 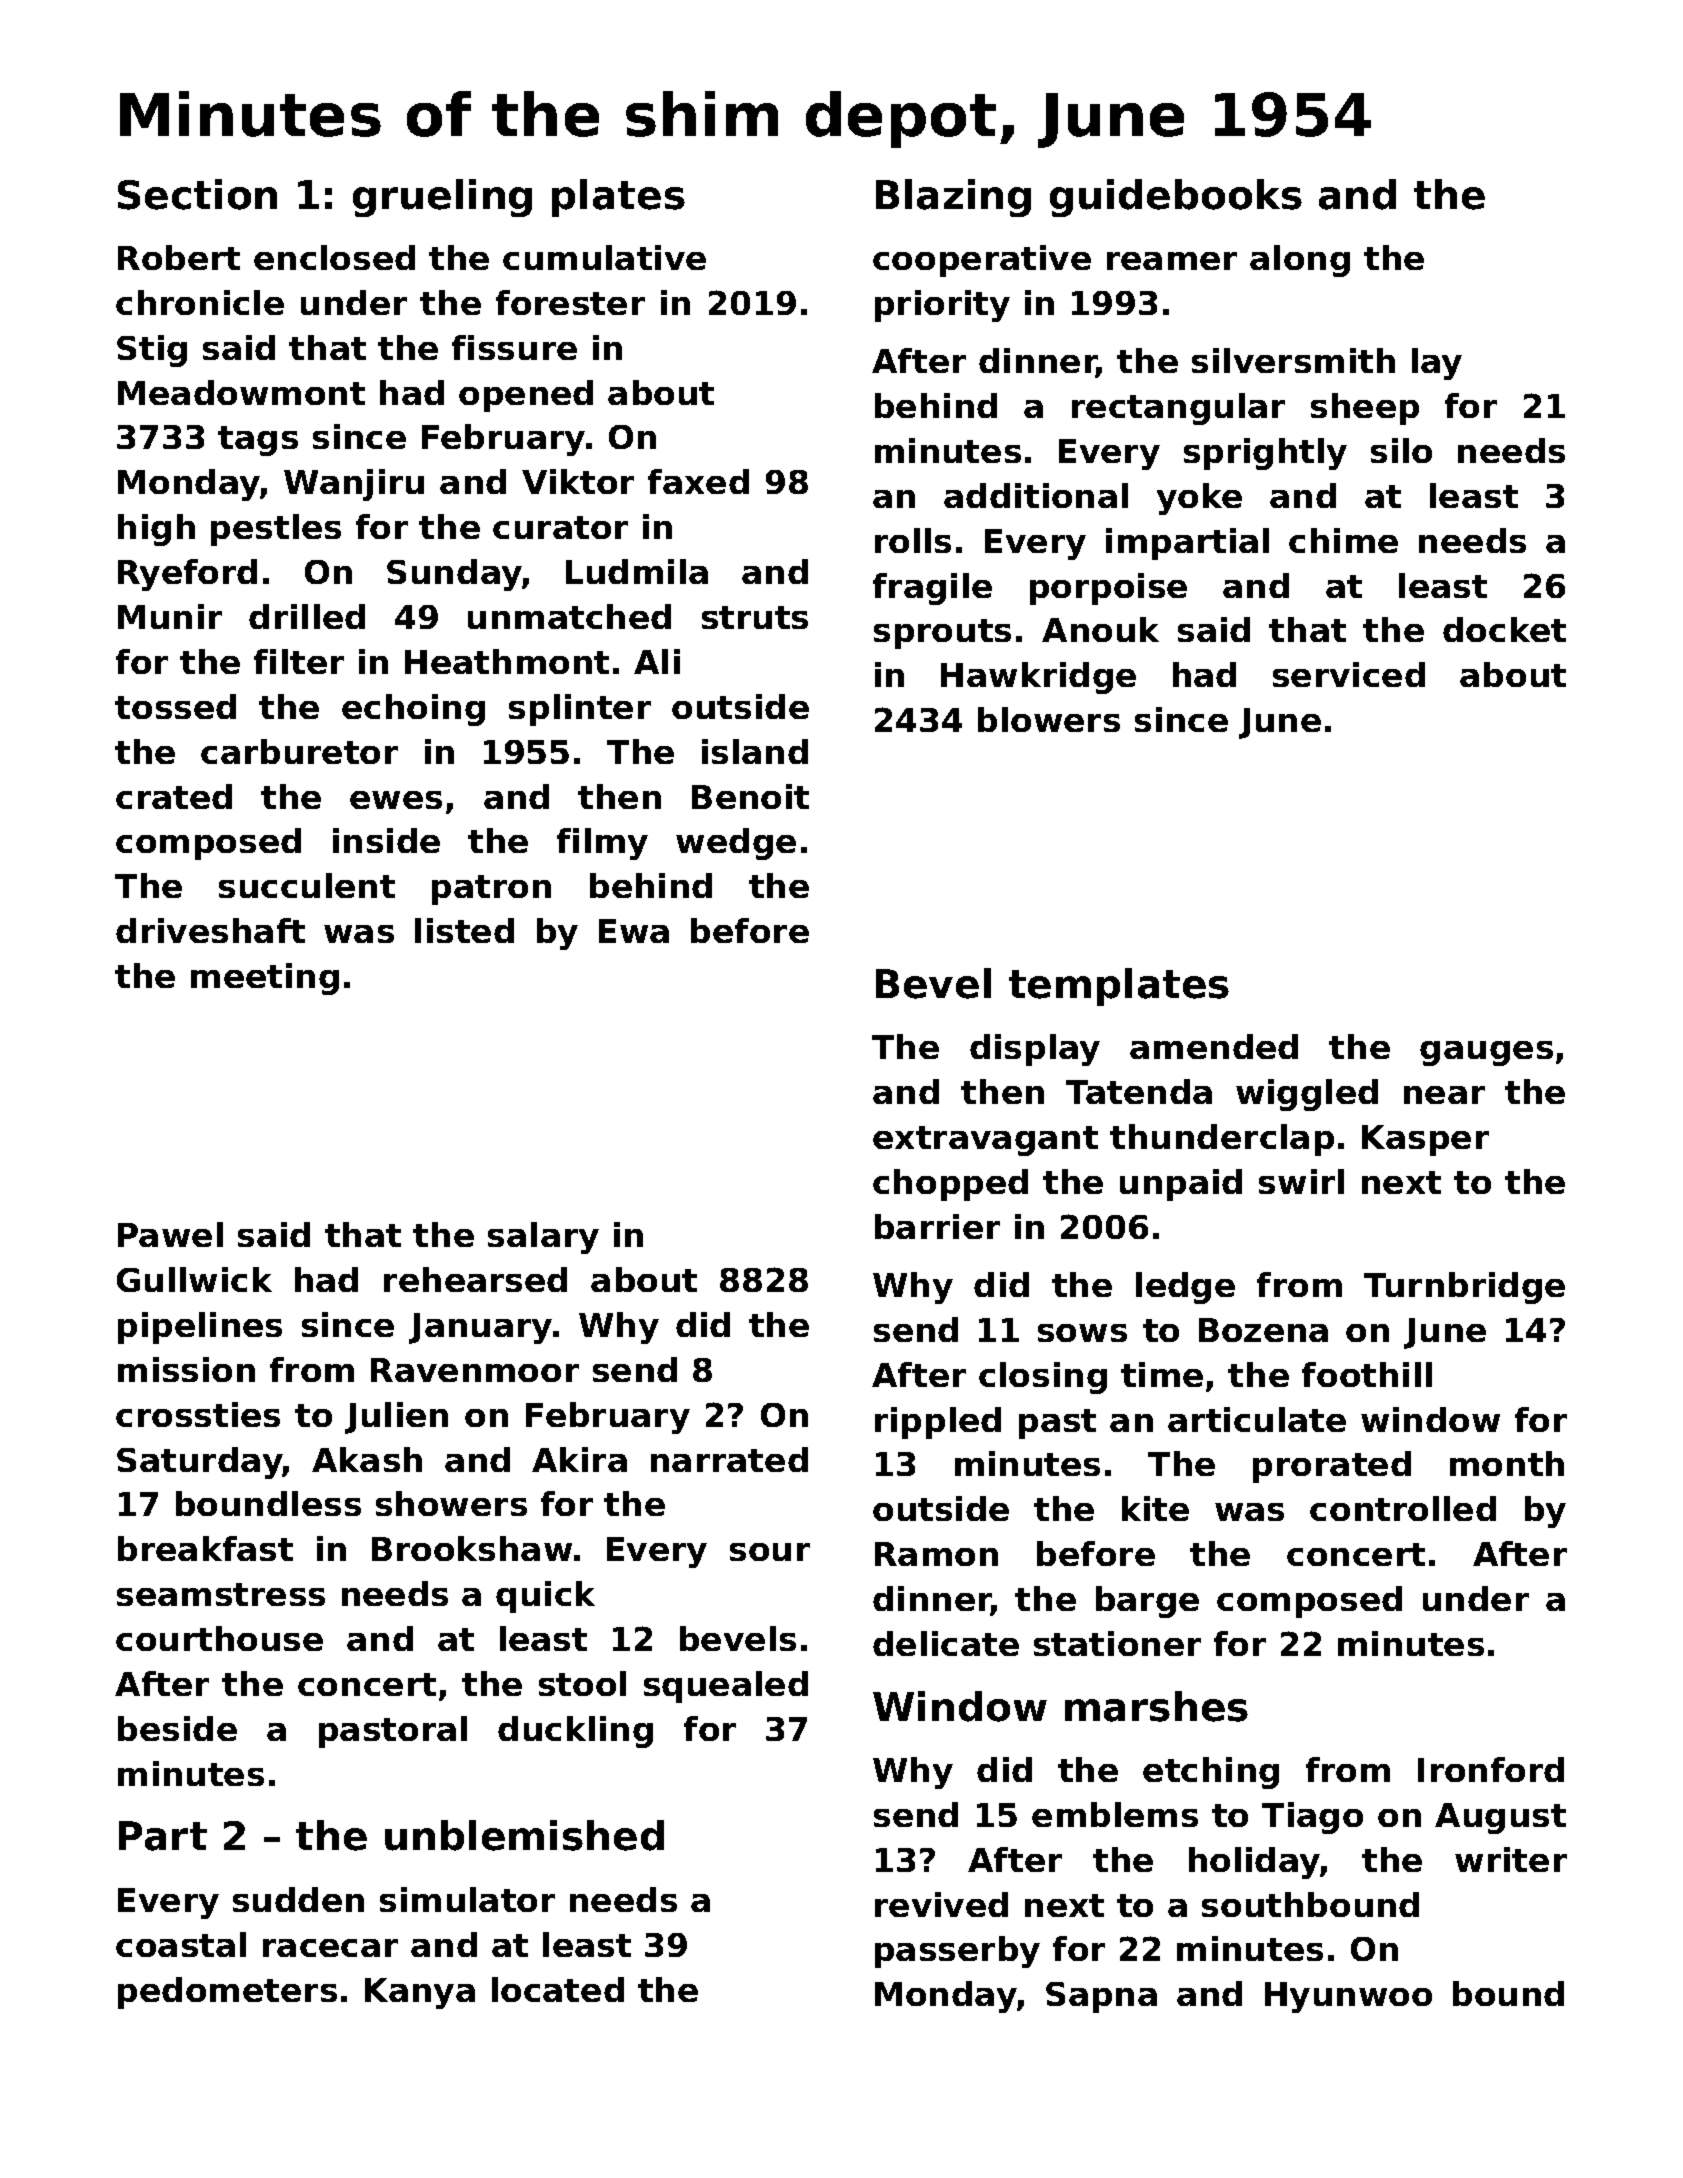 I want to click on guidebooks, so click(x=1176, y=198).
